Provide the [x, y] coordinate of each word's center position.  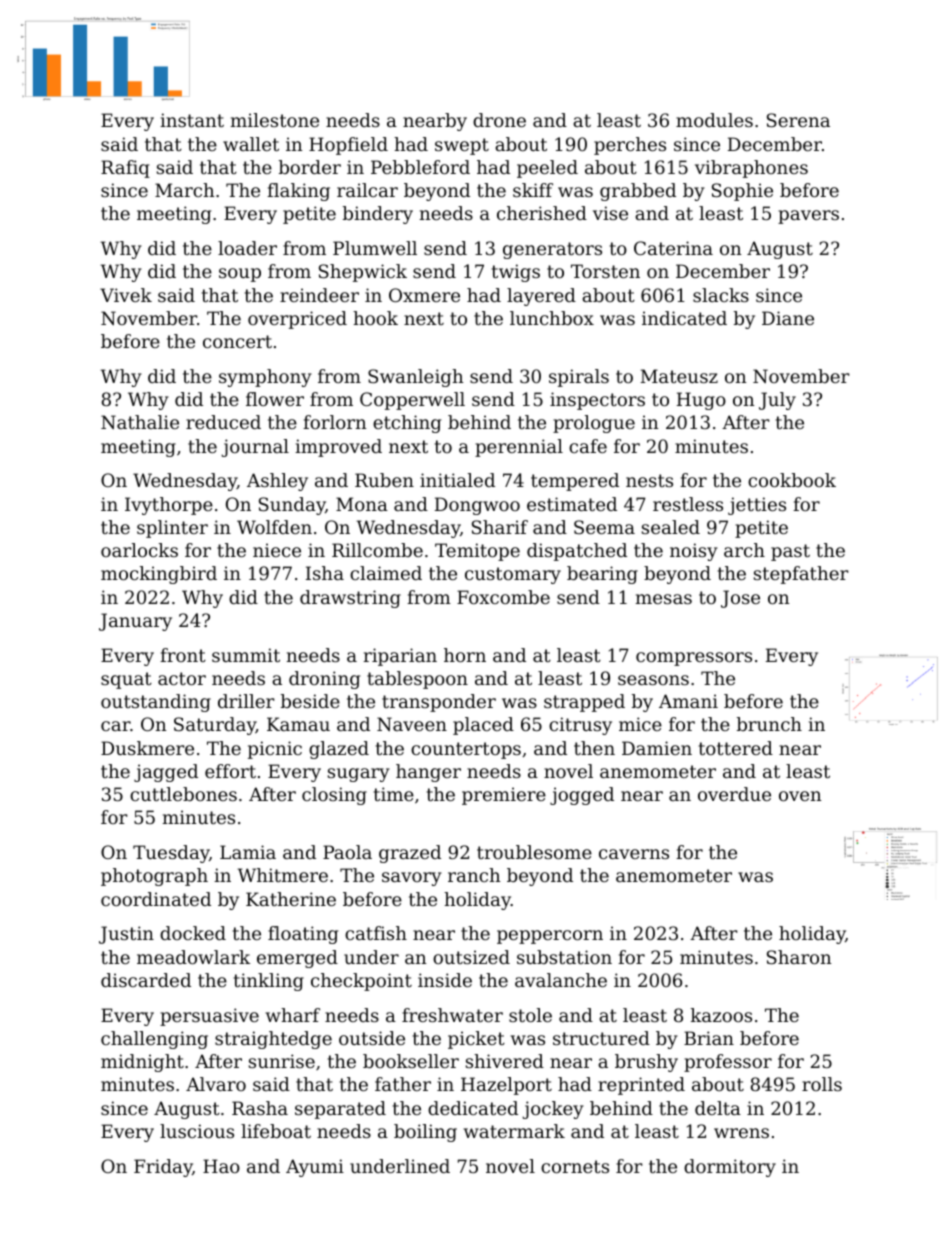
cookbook [792, 480]
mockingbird [159, 575]
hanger [428, 773]
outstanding [156, 703]
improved [338, 448]
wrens [741, 1133]
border [310, 167]
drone [499, 120]
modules [714, 120]
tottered [736, 748]
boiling [425, 1133]
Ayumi [315, 1168]
